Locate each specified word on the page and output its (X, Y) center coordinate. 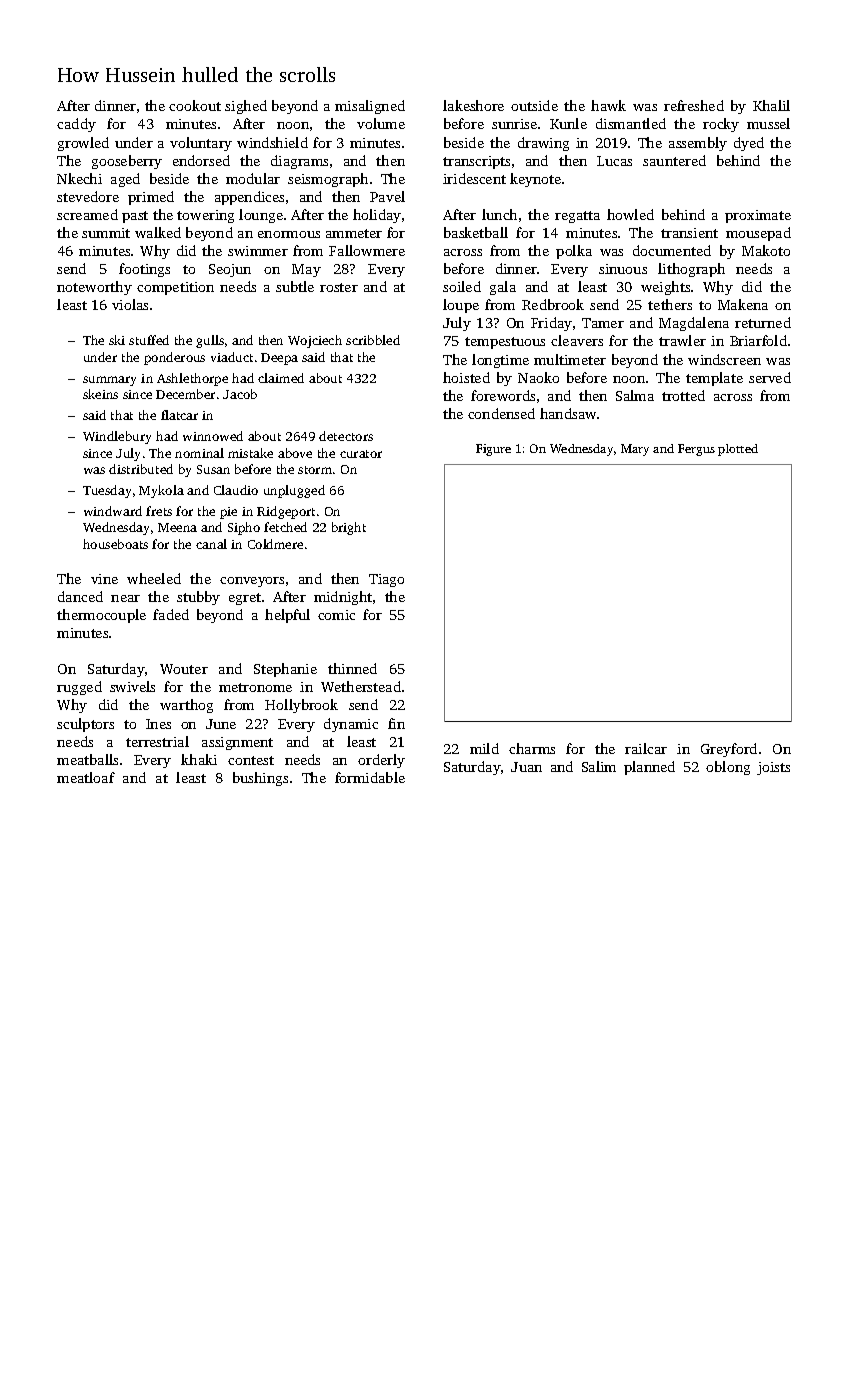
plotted (738, 450)
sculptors (85, 725)
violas (130, 304)
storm (315, 470)
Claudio (236, 490)
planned (649, 768)
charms (532, 748)
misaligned (370, 107)
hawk (608, 105)
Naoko (538, 377)
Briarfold (758, 340)
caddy (76, 125)
